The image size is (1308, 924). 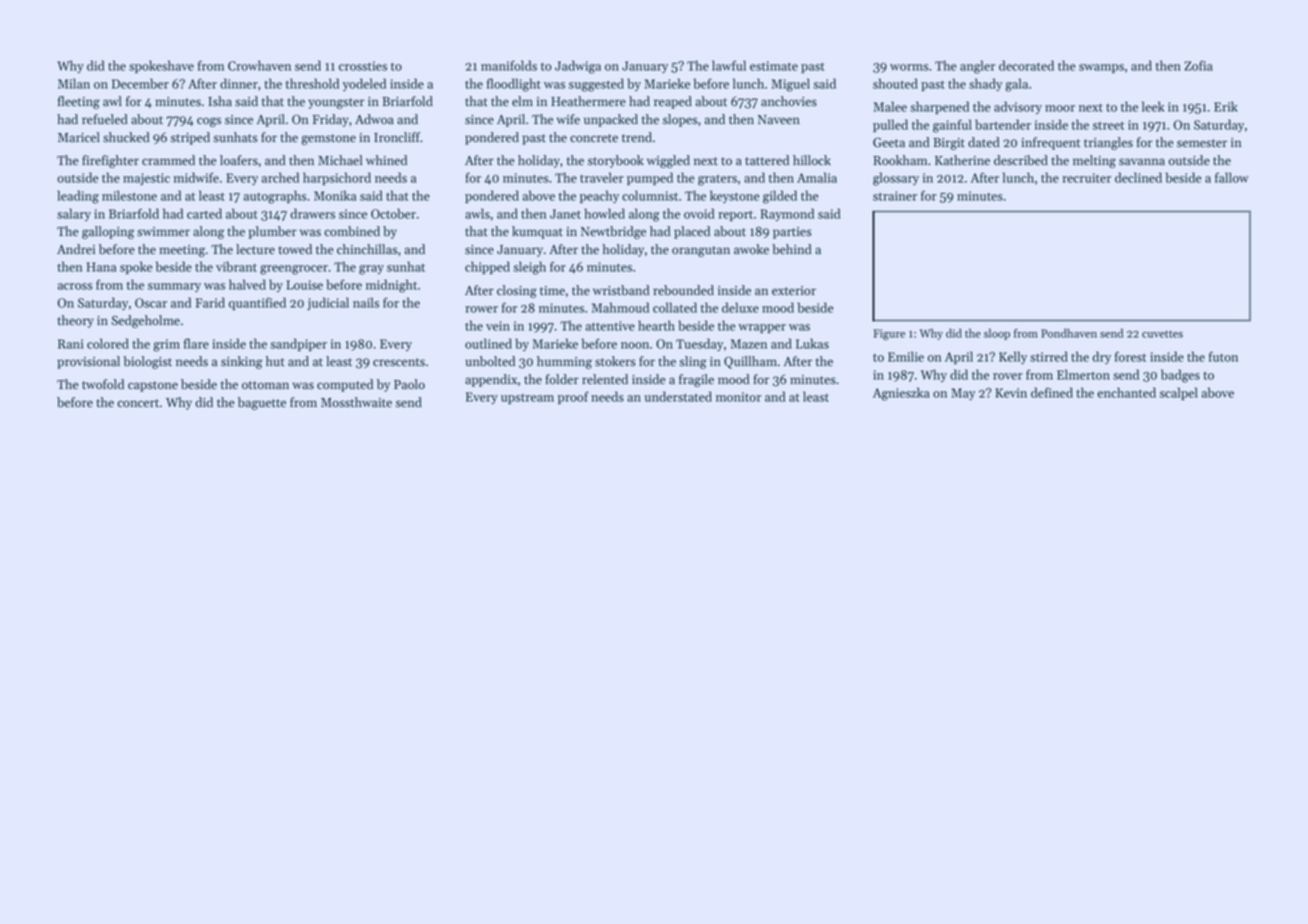 I want to click on monitor, so click(x=738, y=397).
